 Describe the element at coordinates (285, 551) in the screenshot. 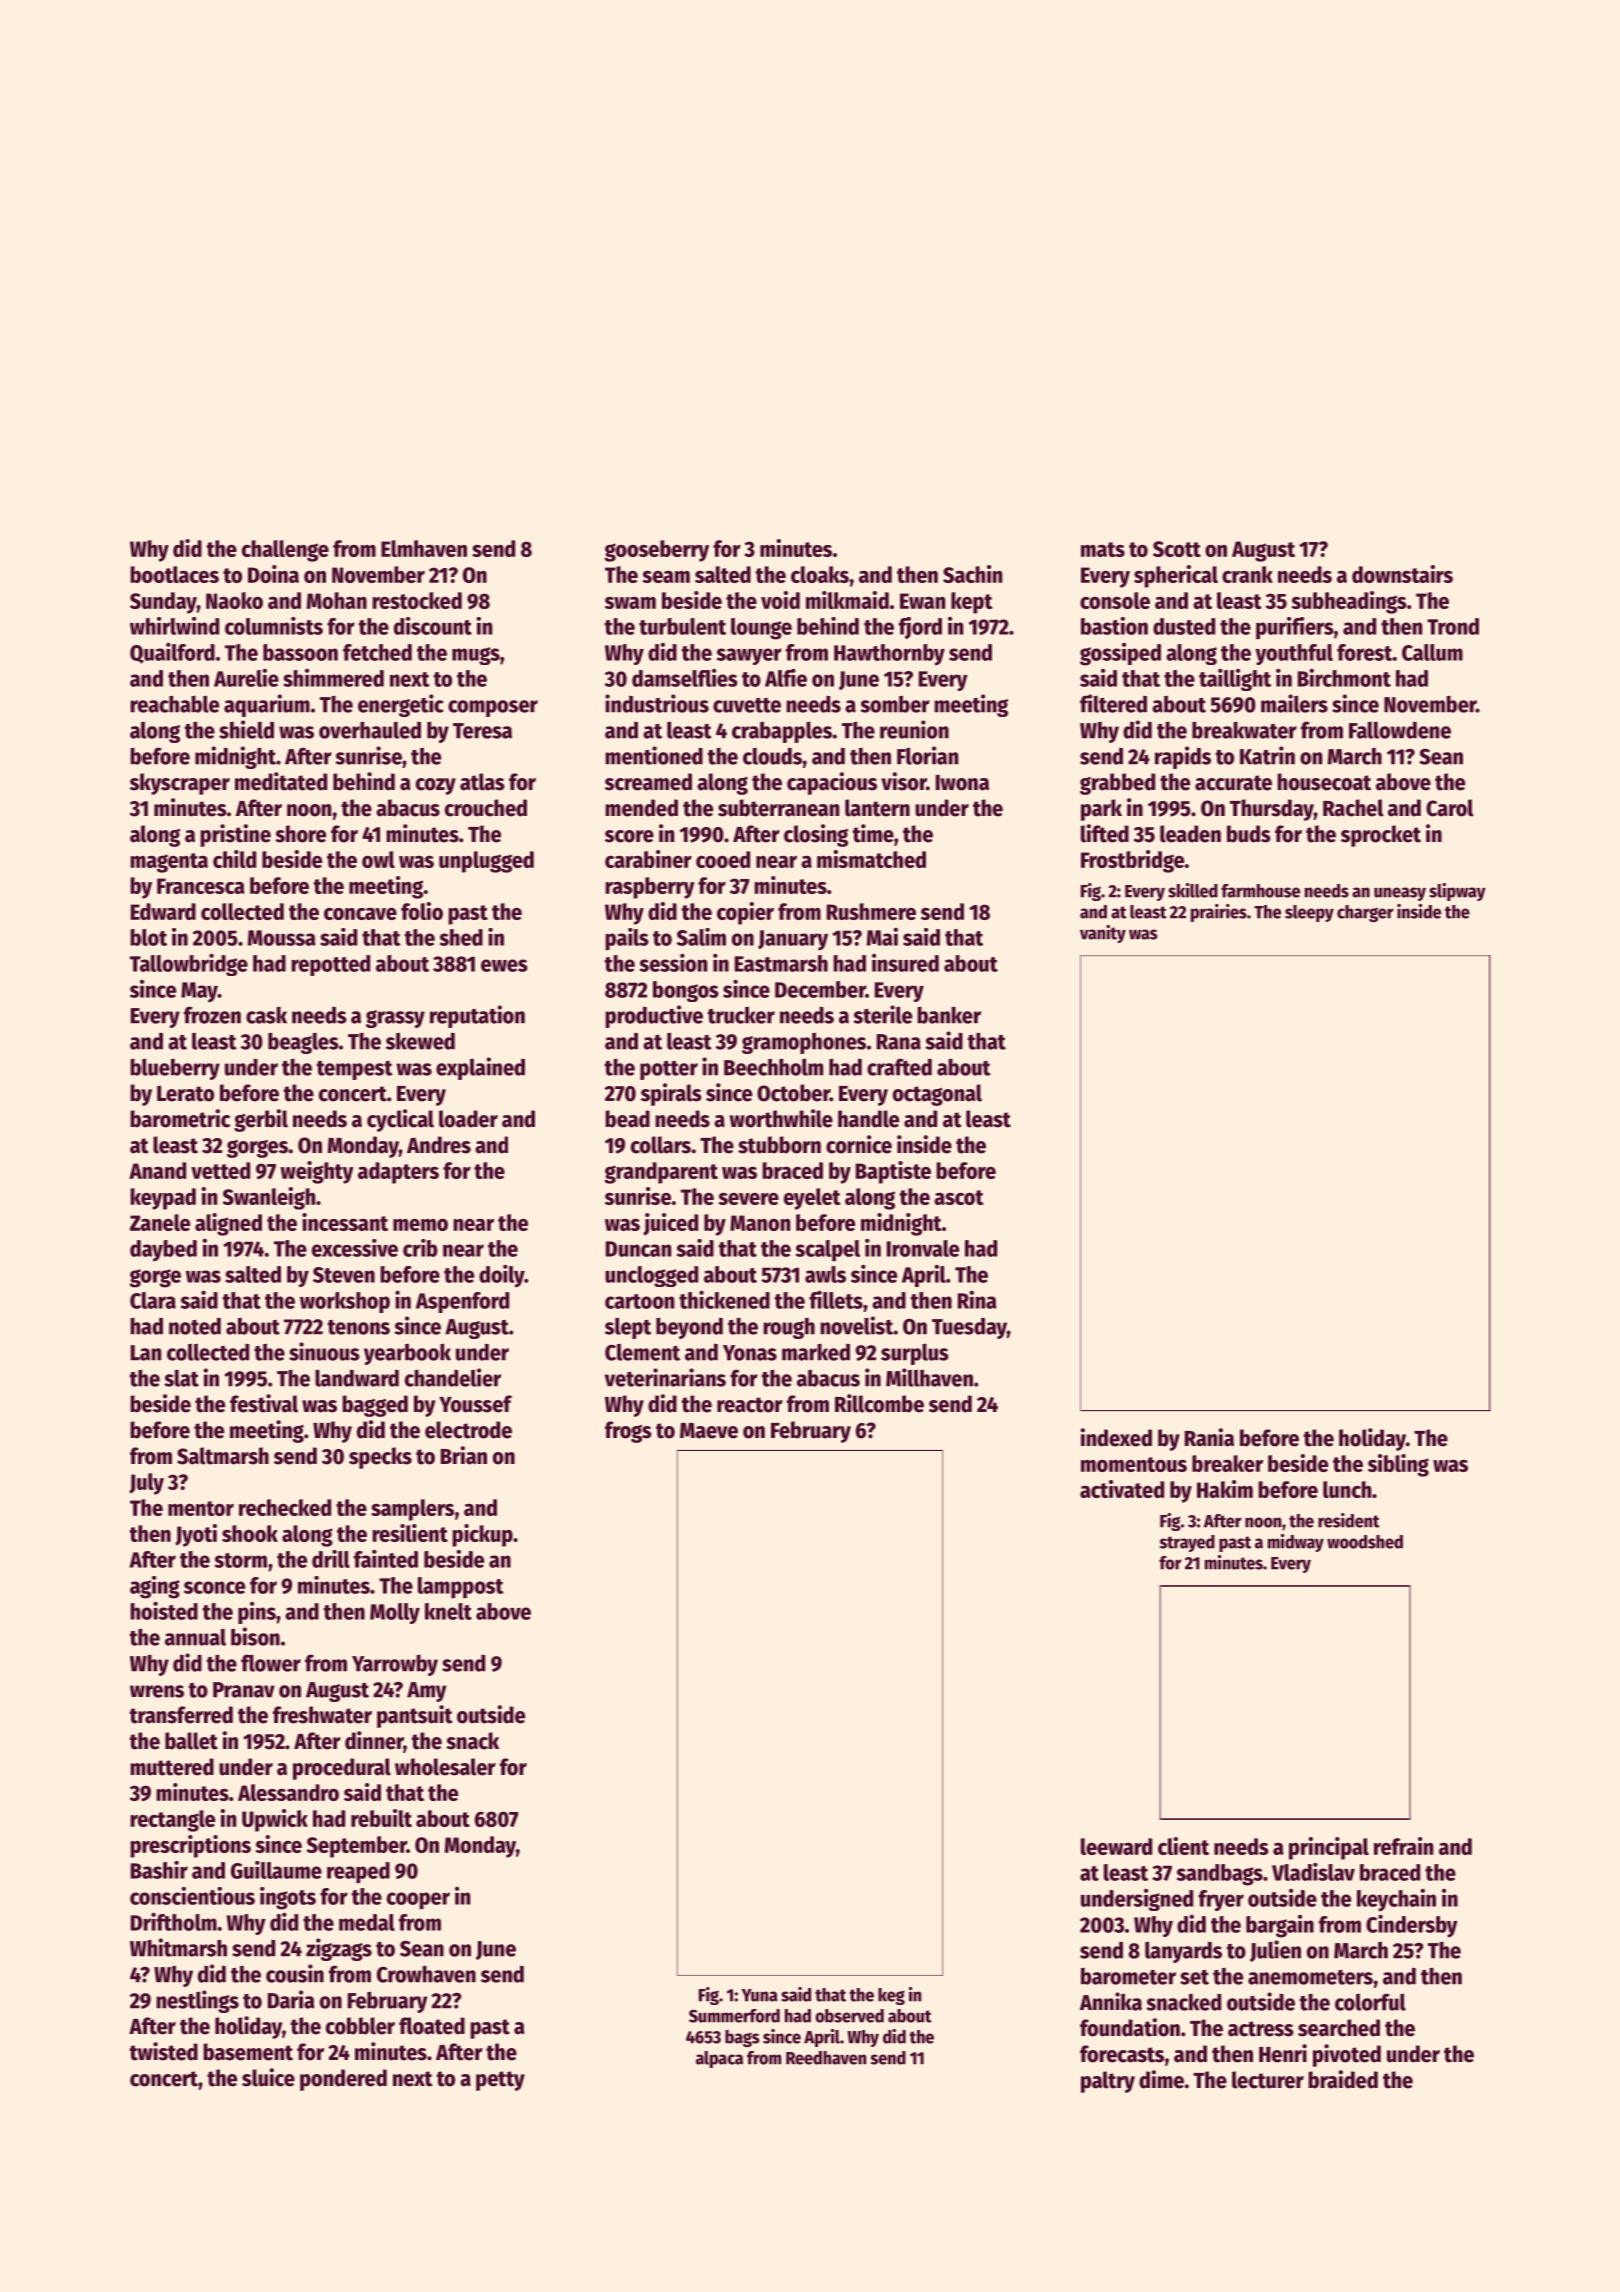

I see `challenge` at that location.
